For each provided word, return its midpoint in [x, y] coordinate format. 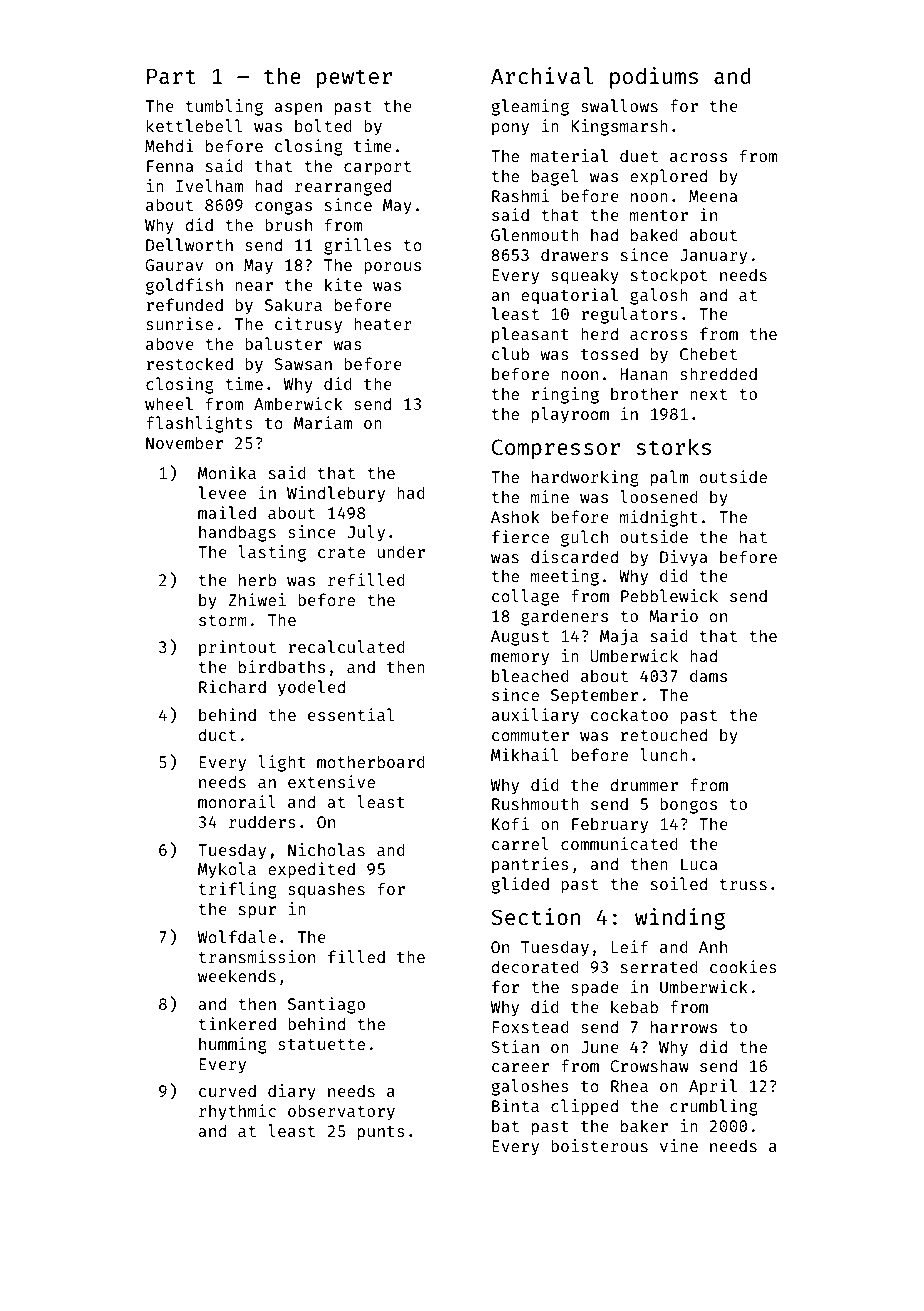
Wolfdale [237, 936]
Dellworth [189, 244]
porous [392, 268]
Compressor [556, 449]
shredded [718, 373]
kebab [634, 1006]
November [184, 442]
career [520, 1067]
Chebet [708, 353]
